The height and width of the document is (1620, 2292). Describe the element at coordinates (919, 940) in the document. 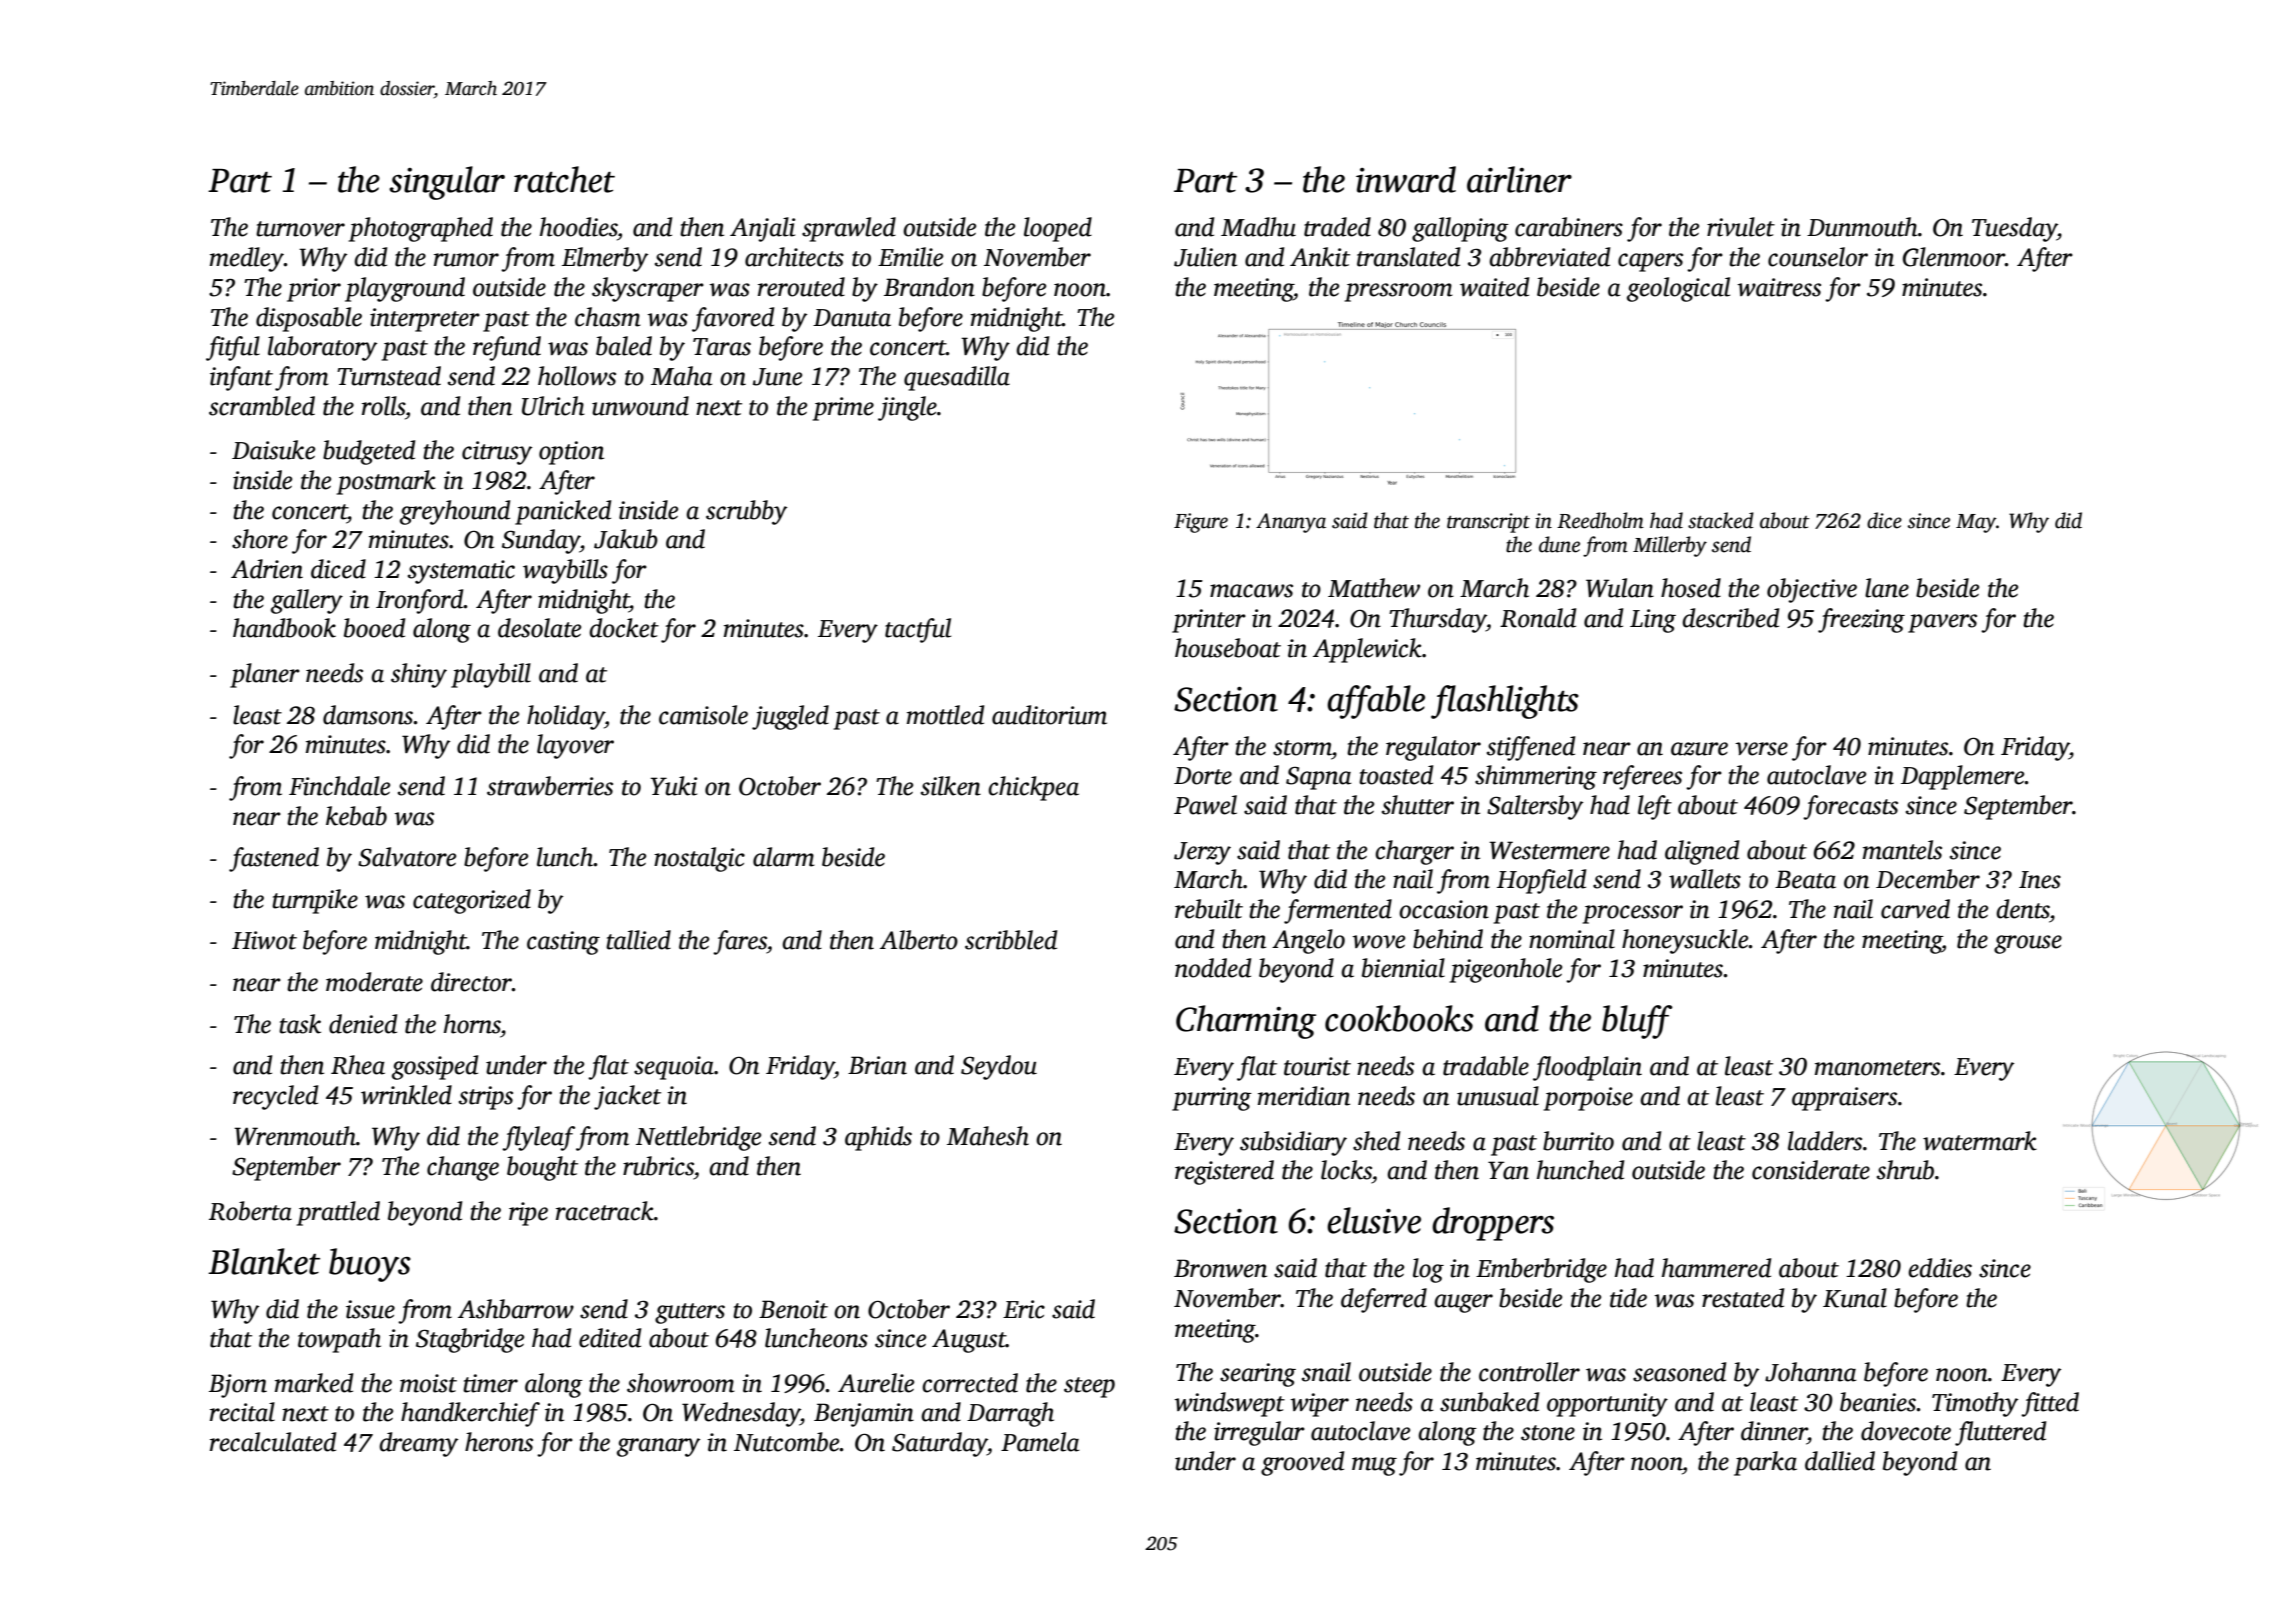

I see `Alberto` at that location.
